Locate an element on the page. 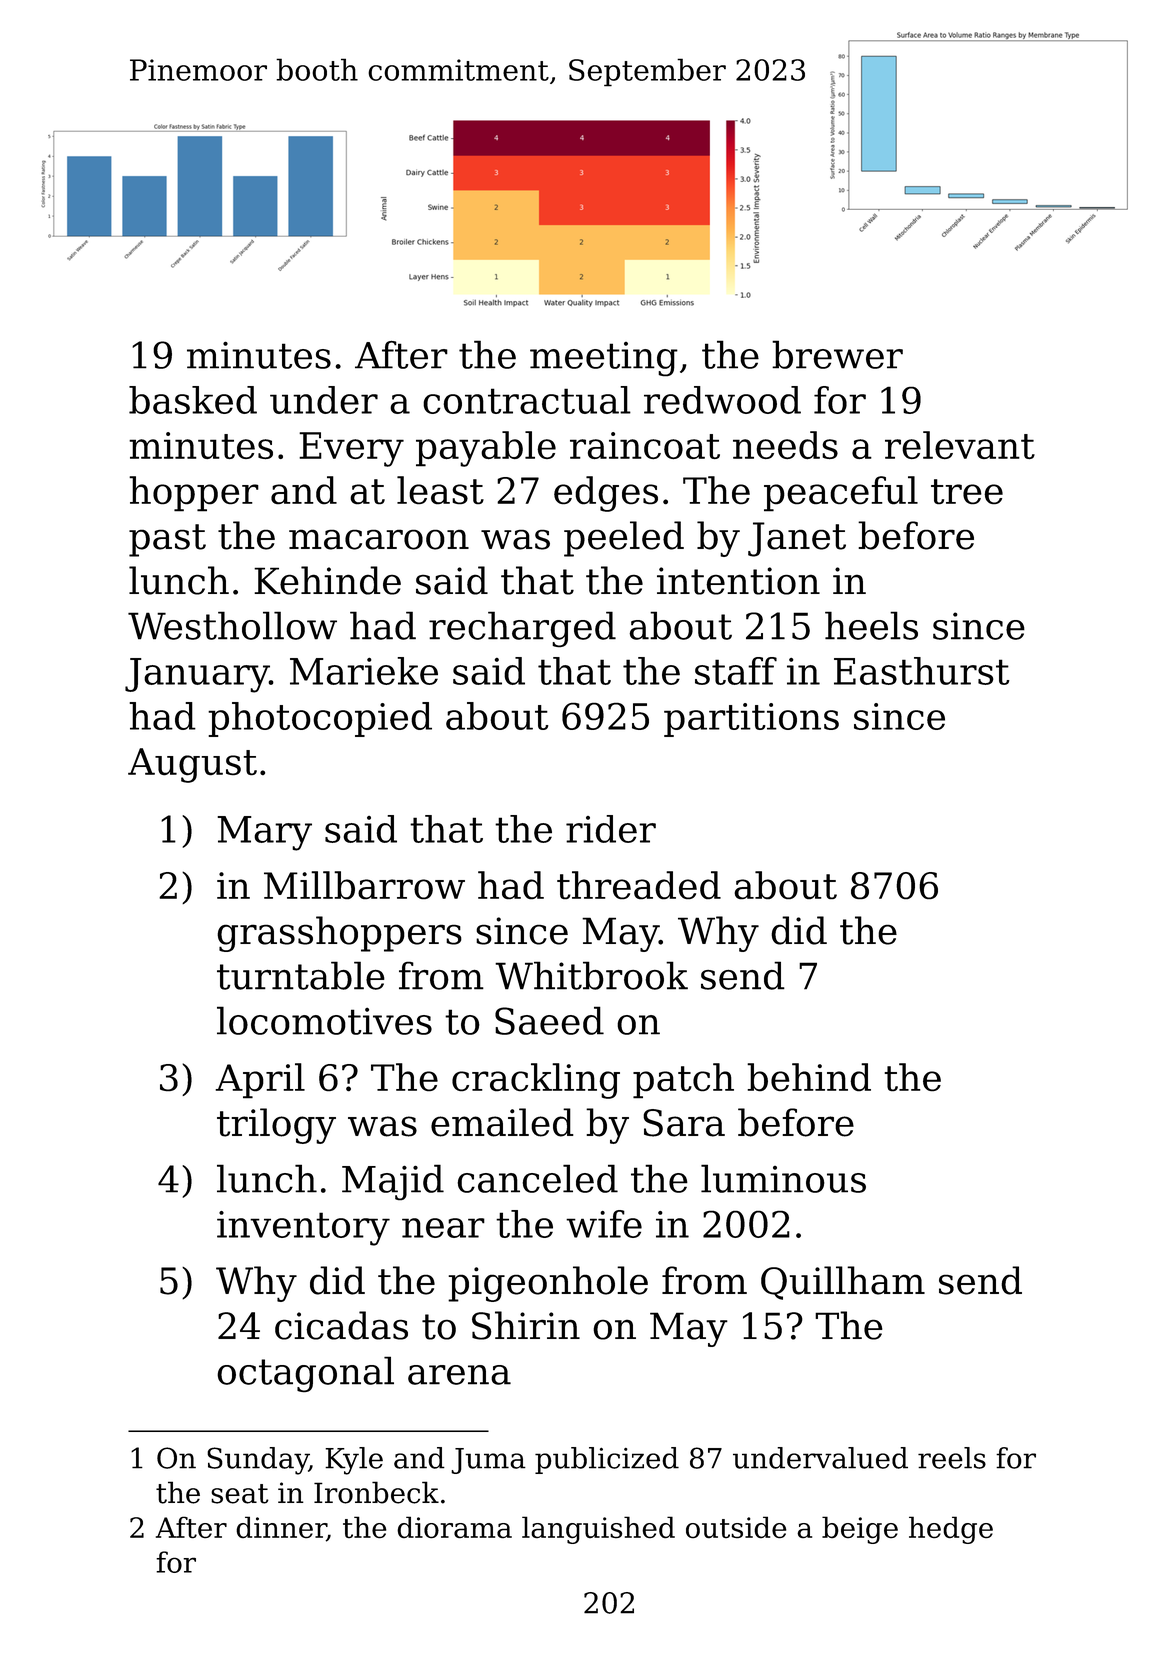 The height and width of the document is (1654, 1165). wife is located at coordinates (604, 1224).
